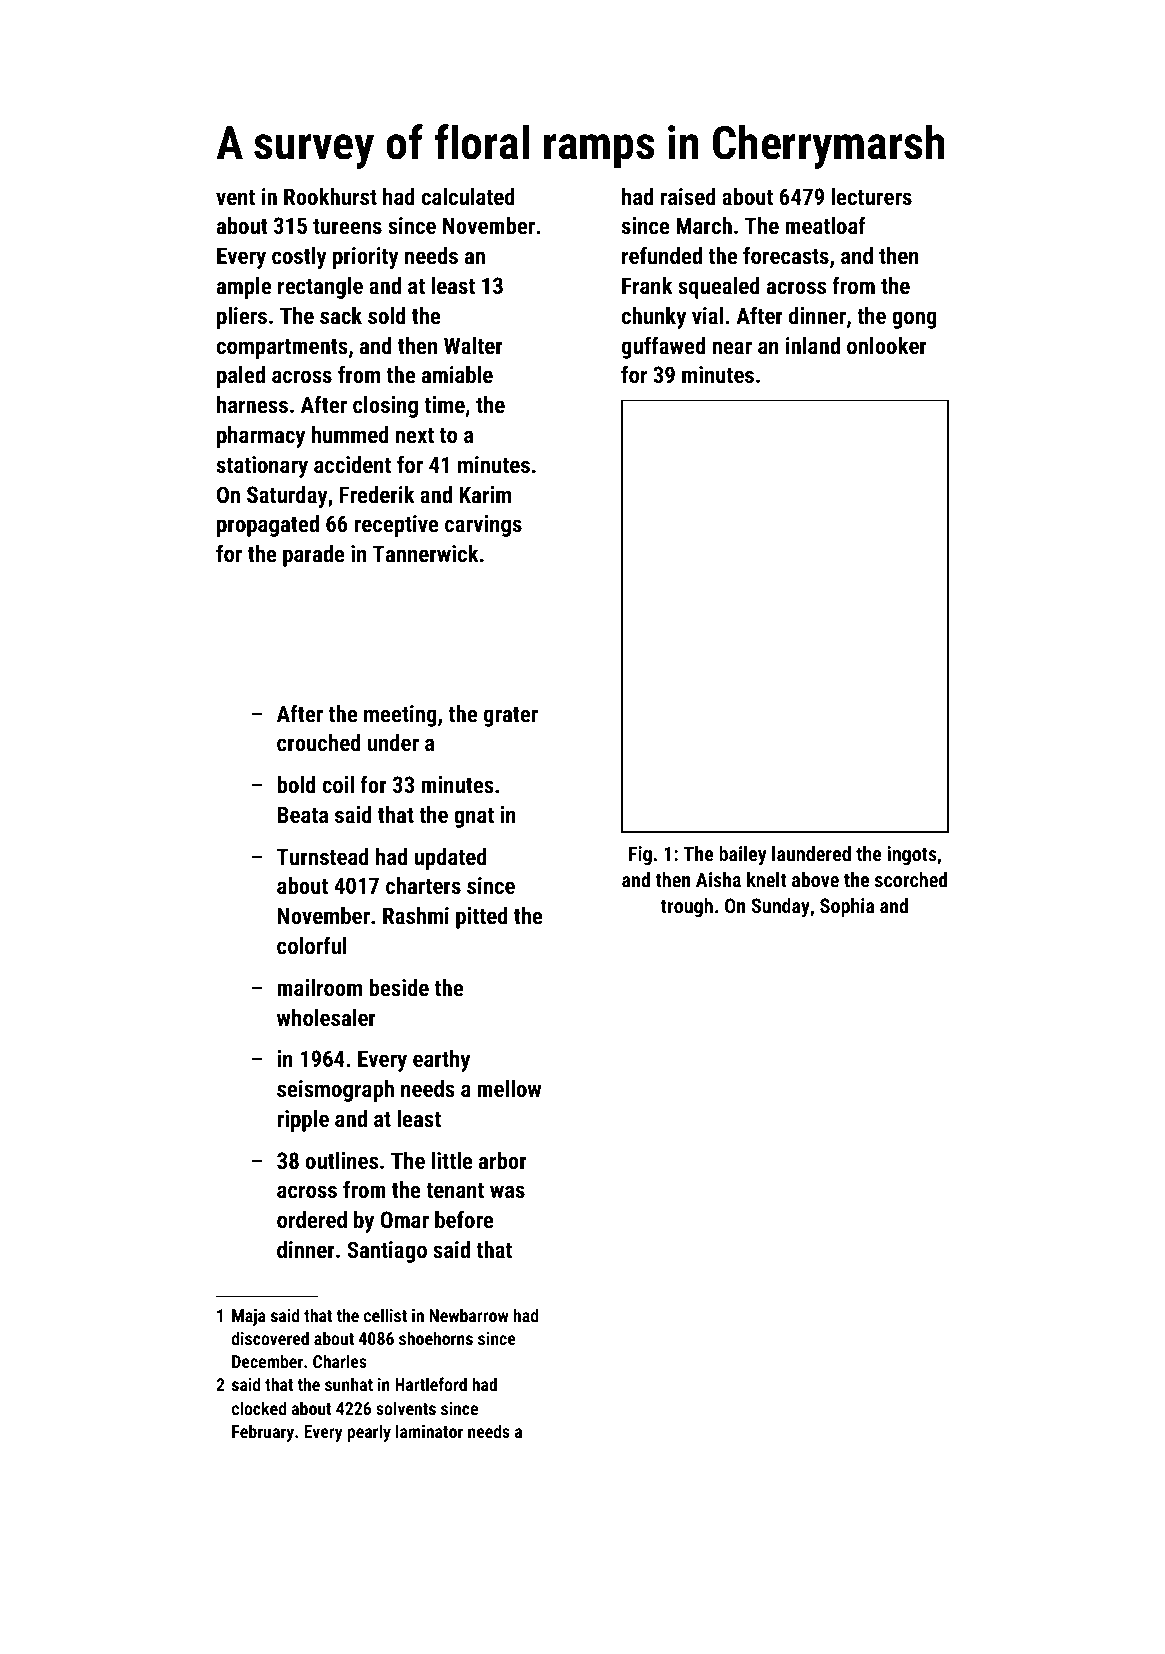 The image size is (1165, 1654). What do you see at coordinates (911, 879) in the document?
I see `scorched` at bounding box center [911, 879].
